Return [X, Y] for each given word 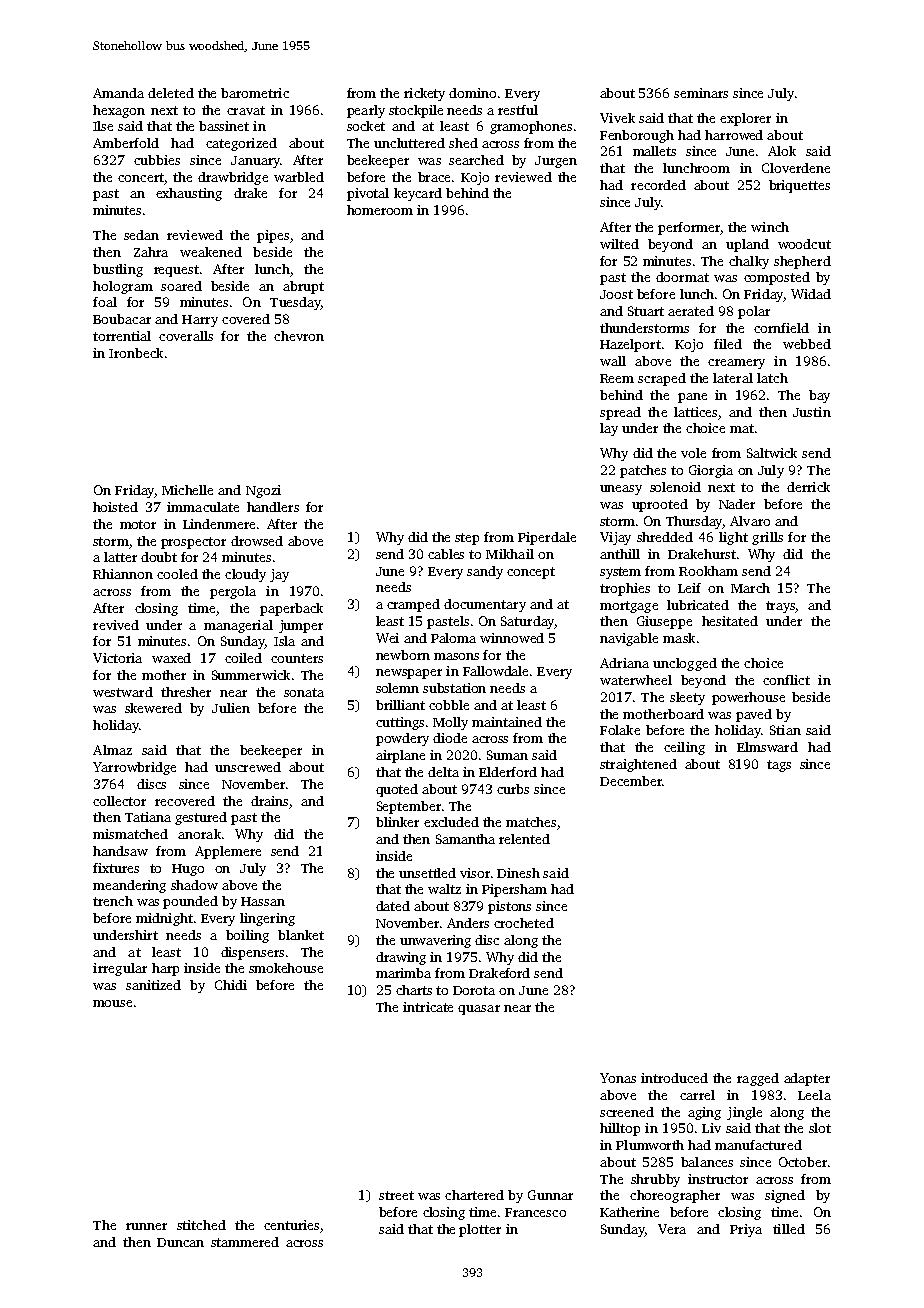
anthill [620, 554]
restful [518, 110]
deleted [171, 93]
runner [146, 1226]
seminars [701, 93]
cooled [177, 574]
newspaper [409, 674]
